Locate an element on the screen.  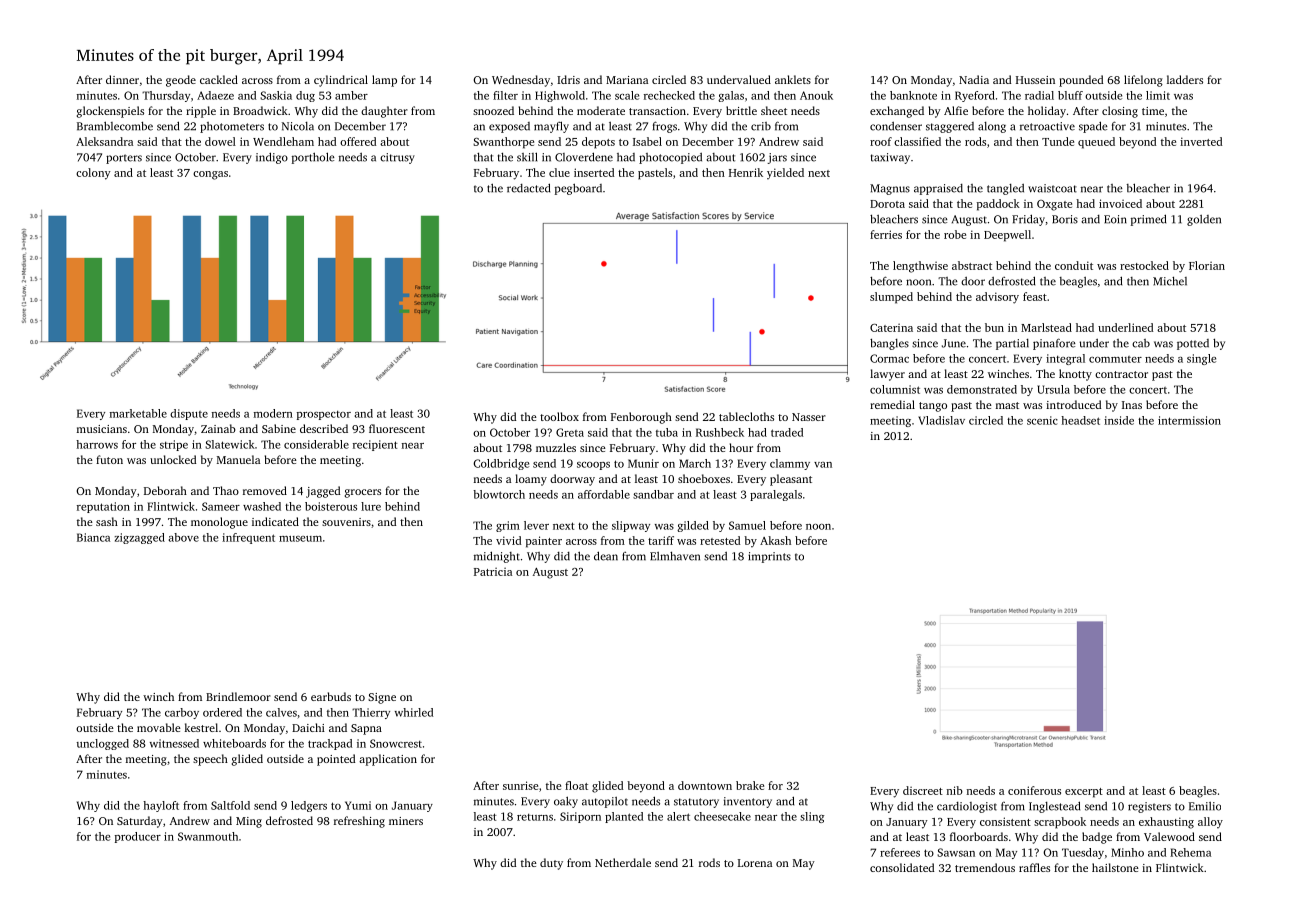
Yumi is located at coordinates (358, 805).
